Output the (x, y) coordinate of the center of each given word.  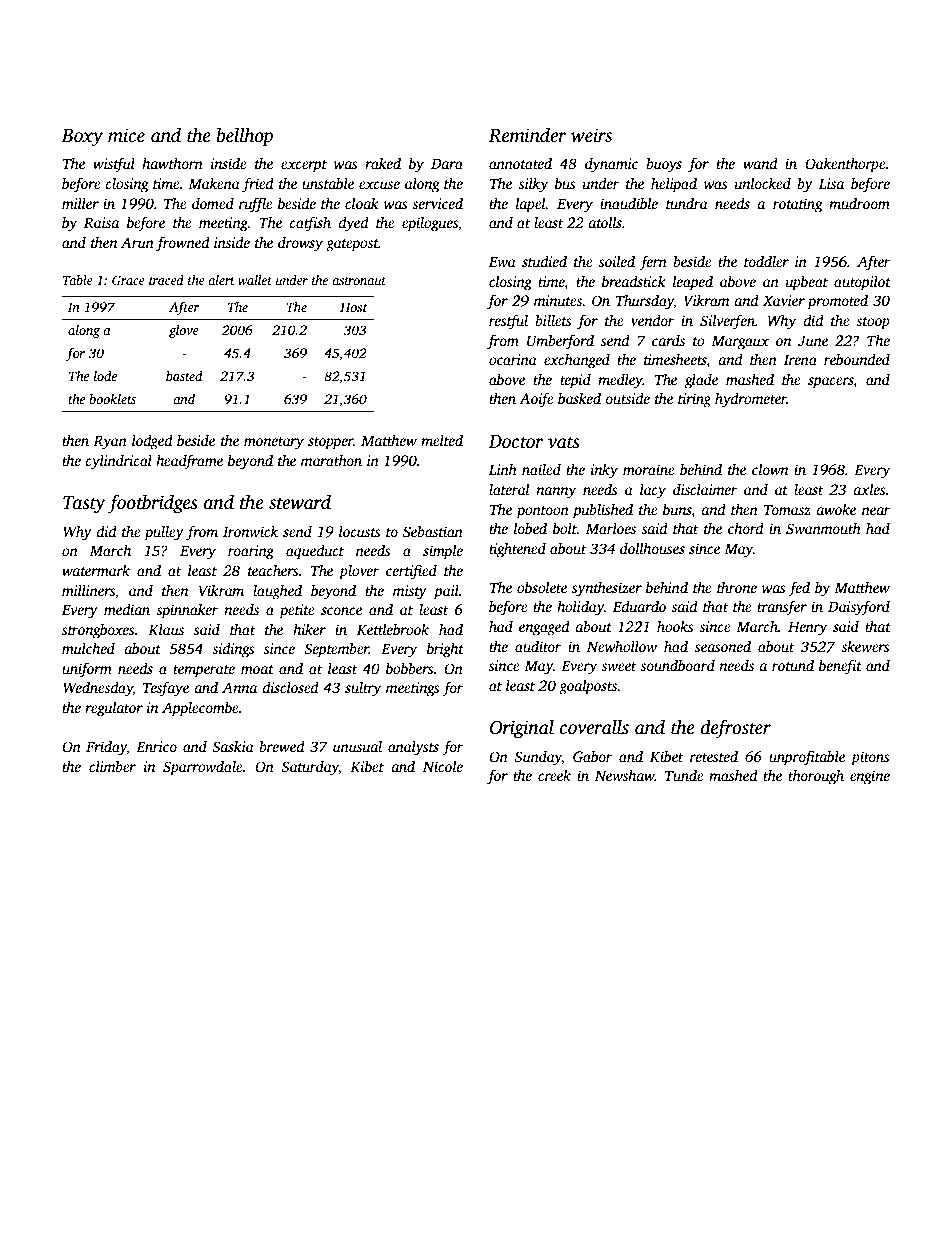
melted (442, 440)
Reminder (527, 135)
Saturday (310, 768)
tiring (694, 400)
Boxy (82, 138)
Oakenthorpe (845, 165)
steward (300, 502)
